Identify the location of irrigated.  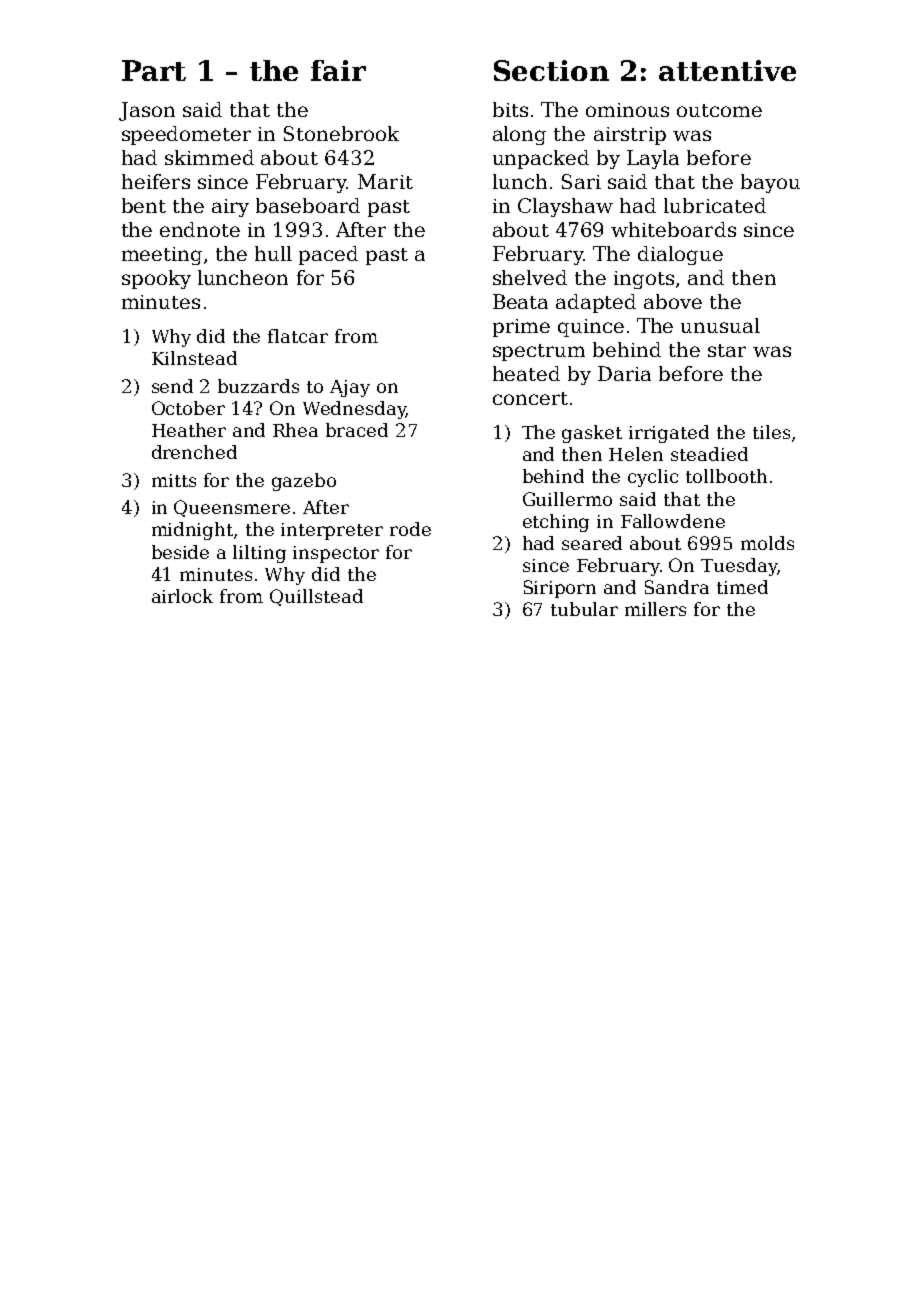
(669, 434).
